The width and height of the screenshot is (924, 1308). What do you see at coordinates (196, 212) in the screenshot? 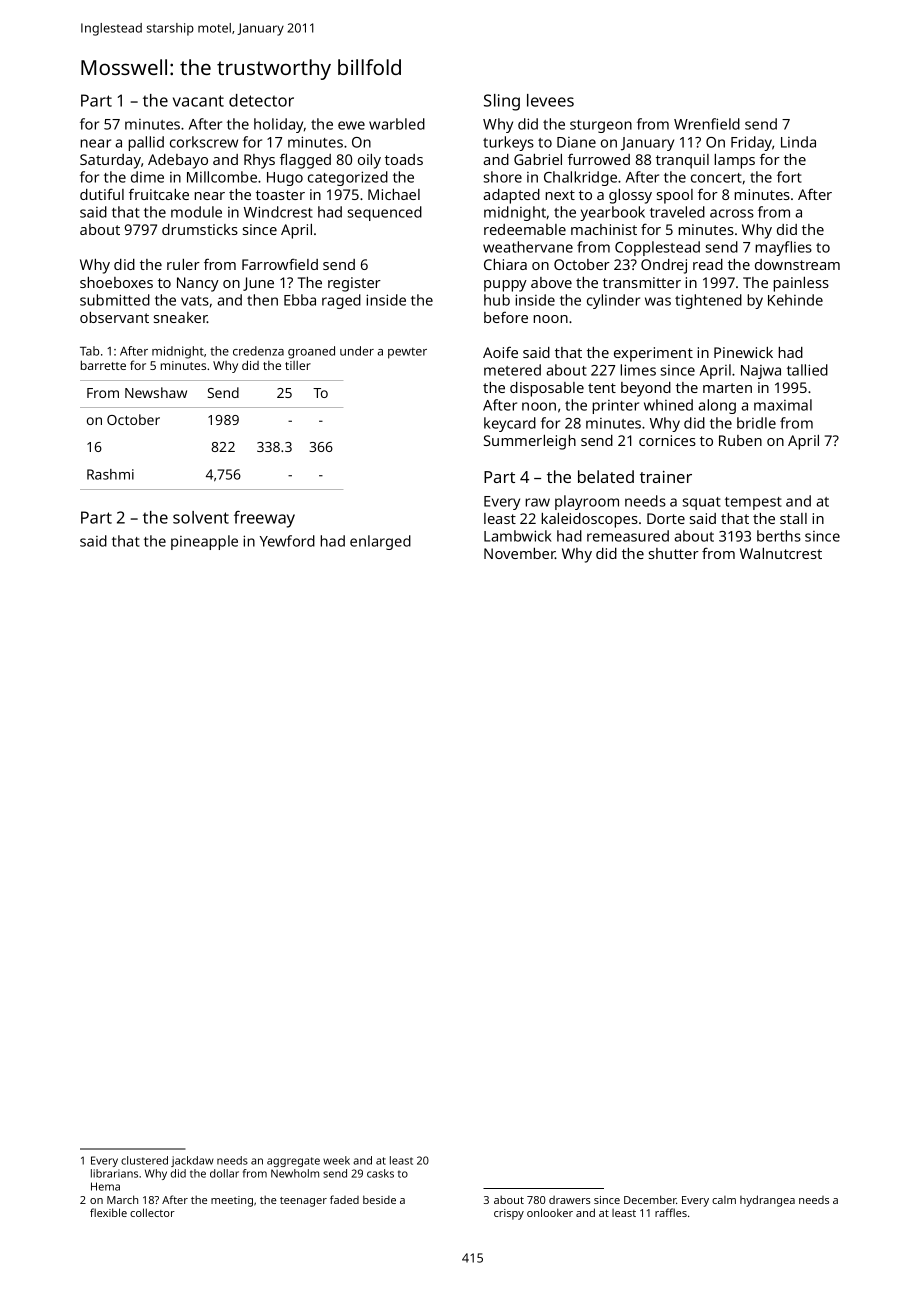
I see `module` at bounding box center [196, 212].
